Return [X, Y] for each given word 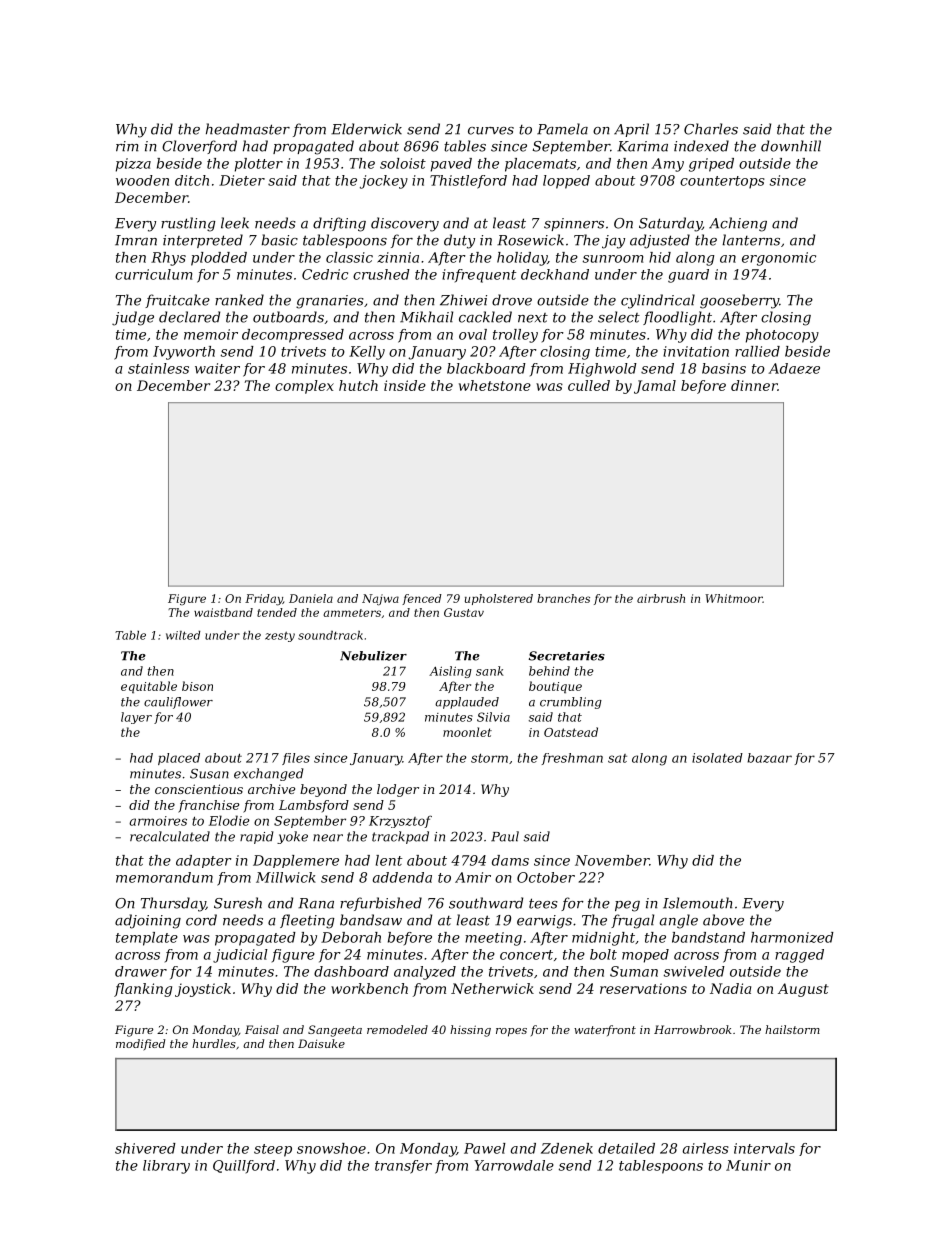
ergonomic [779, 259]
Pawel [485, 1148]
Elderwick [366, 129]
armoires [158, 821]
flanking [143, 990]
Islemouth [697, 903]
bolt [603, 954]
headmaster [248, 129]
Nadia [730, 988]
